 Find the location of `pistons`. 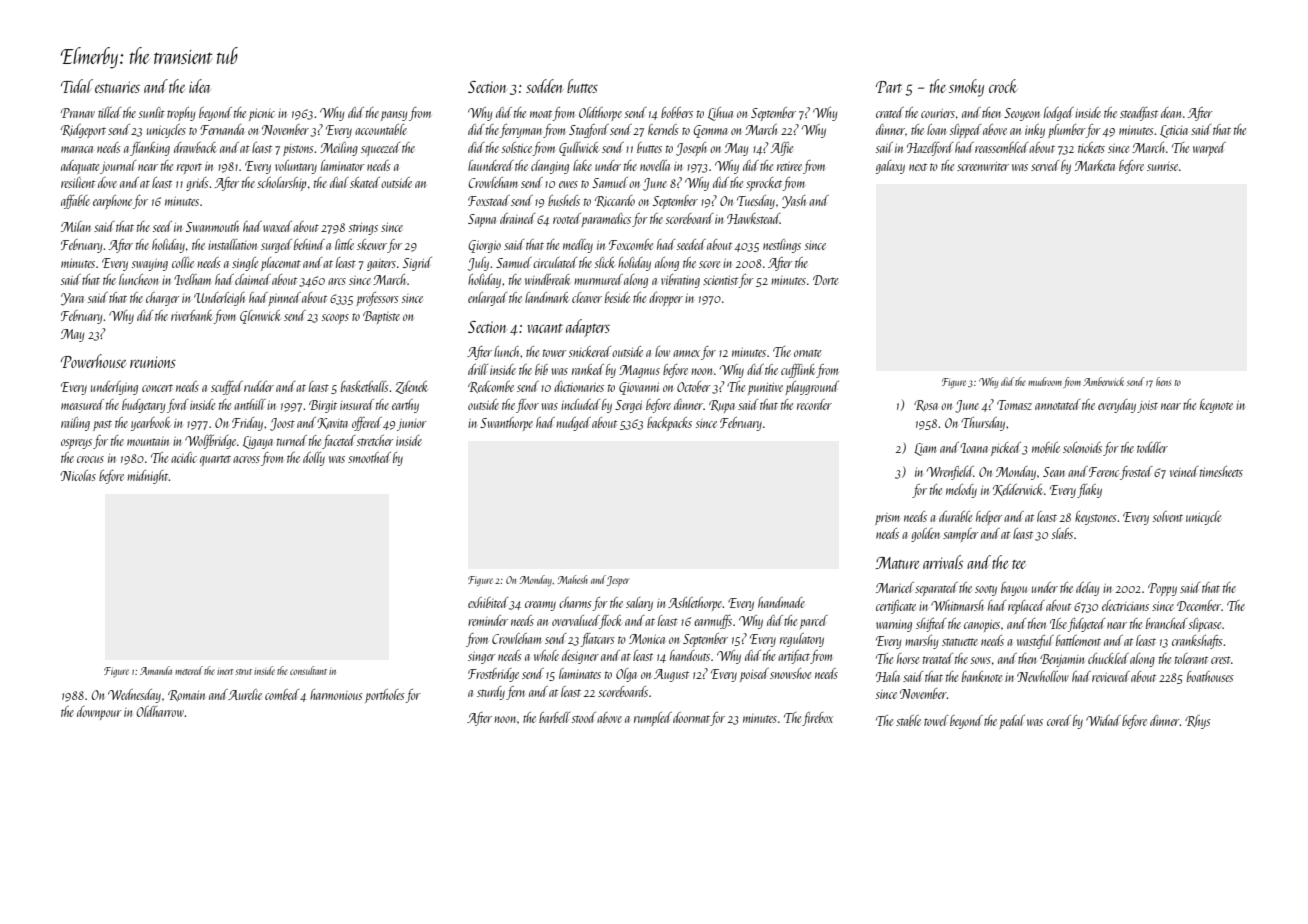

pistons is located at coordinates (298, 150).
